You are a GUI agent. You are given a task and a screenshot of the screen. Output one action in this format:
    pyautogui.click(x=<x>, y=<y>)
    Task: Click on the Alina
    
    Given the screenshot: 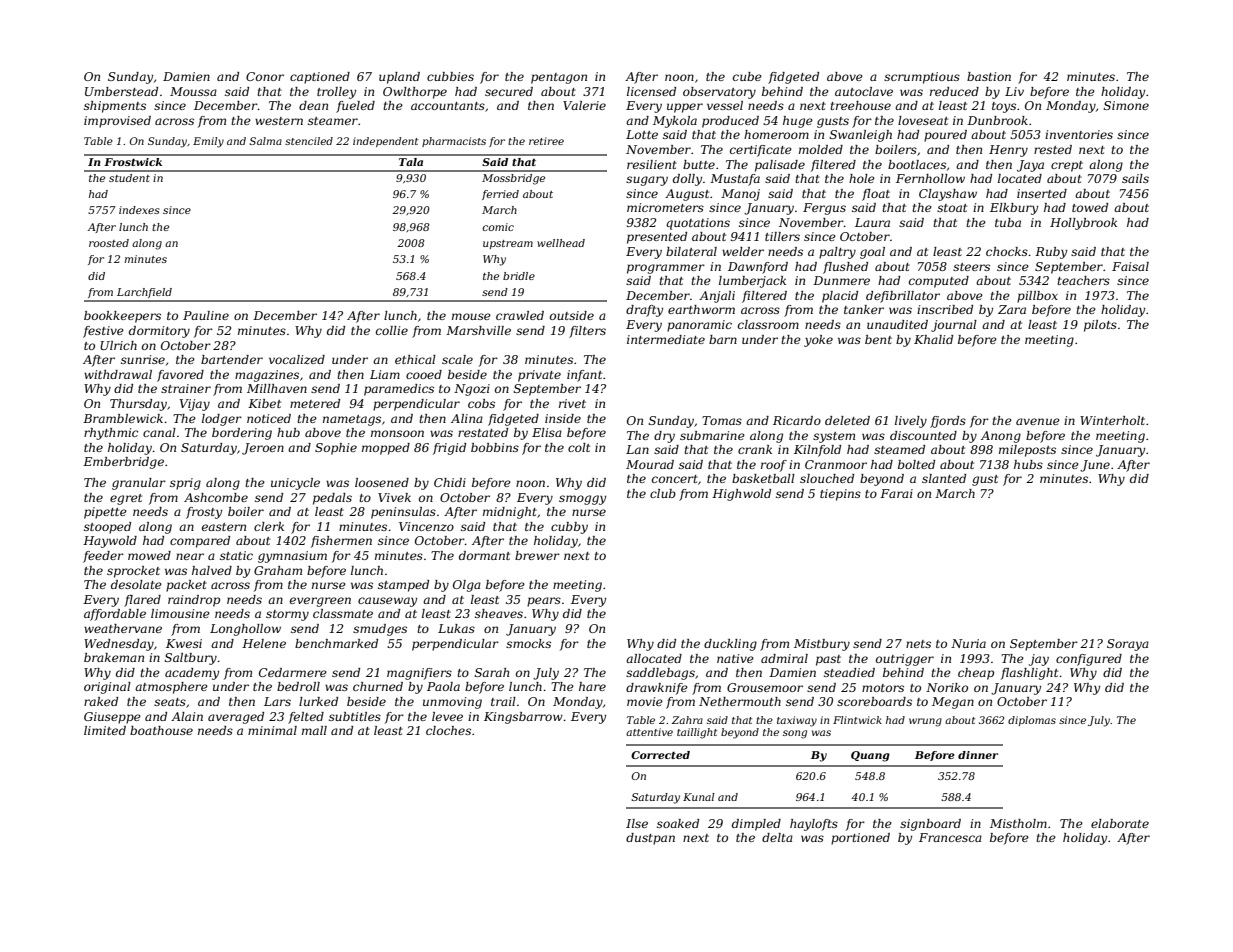 What is the action you would take?
    pyautogui.click(x=467, y=418)
